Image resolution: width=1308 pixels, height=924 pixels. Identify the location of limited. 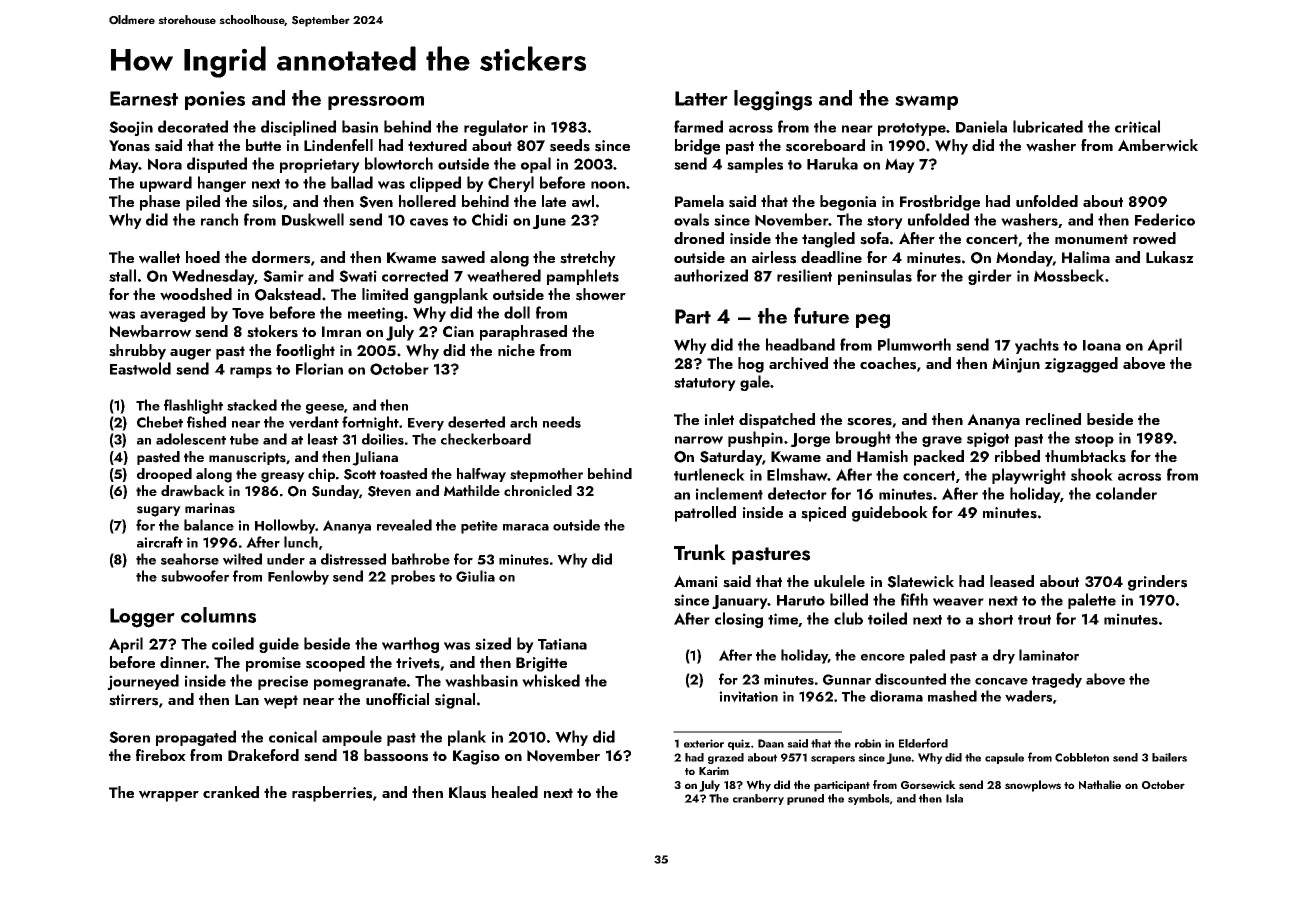
(385, 294).
